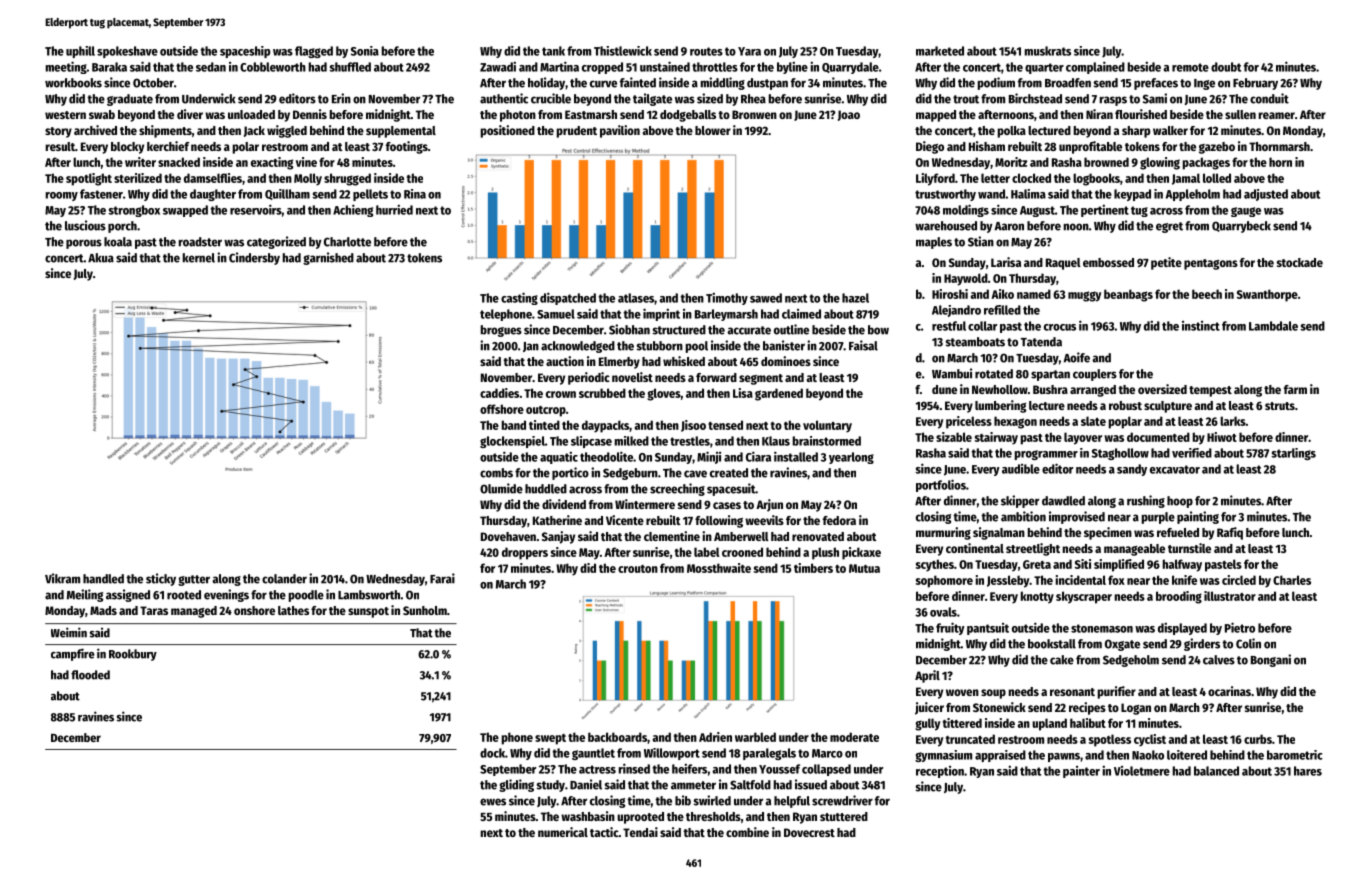 This screenshot has height=887, width=1372. What do you see at coordinates (604, 832) in the screenshot?
I see `tactic` at bounding box center [604, 832].
